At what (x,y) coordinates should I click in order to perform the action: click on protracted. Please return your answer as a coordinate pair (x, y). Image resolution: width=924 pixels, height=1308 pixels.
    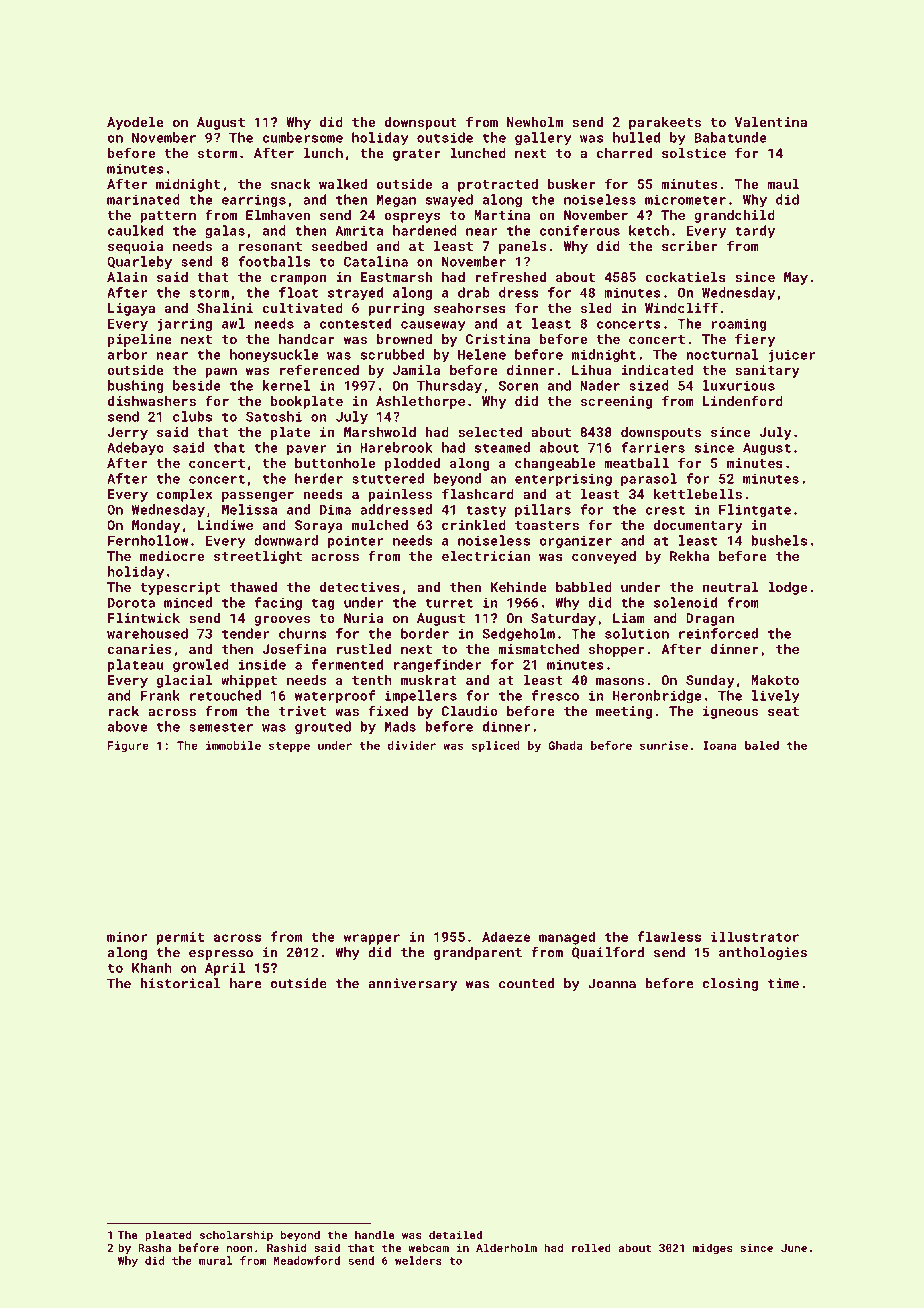
    Looking at the image, I should click on (498, 185).
